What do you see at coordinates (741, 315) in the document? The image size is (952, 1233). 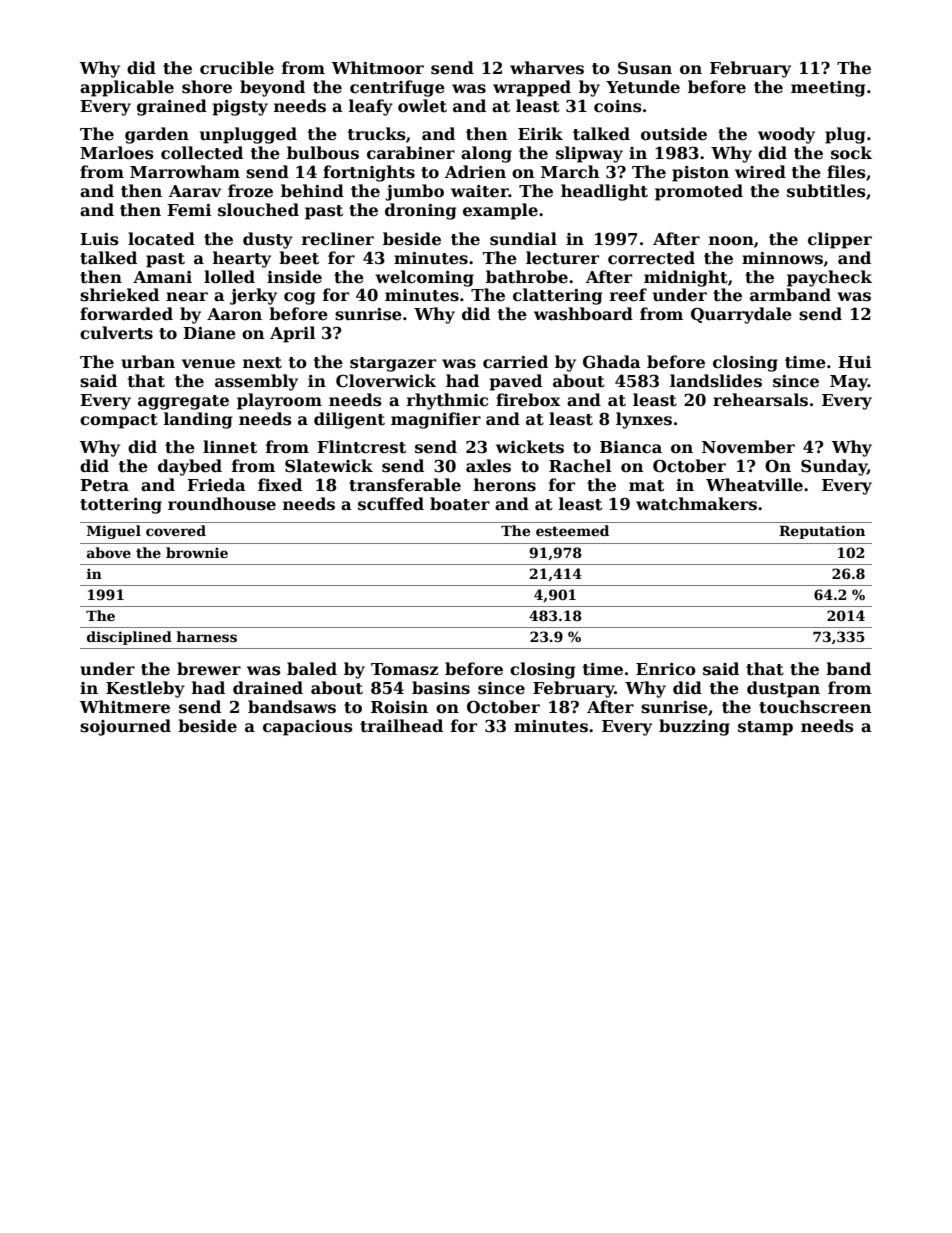 I see `Quarrydale` at bounding box center [741, 315].
